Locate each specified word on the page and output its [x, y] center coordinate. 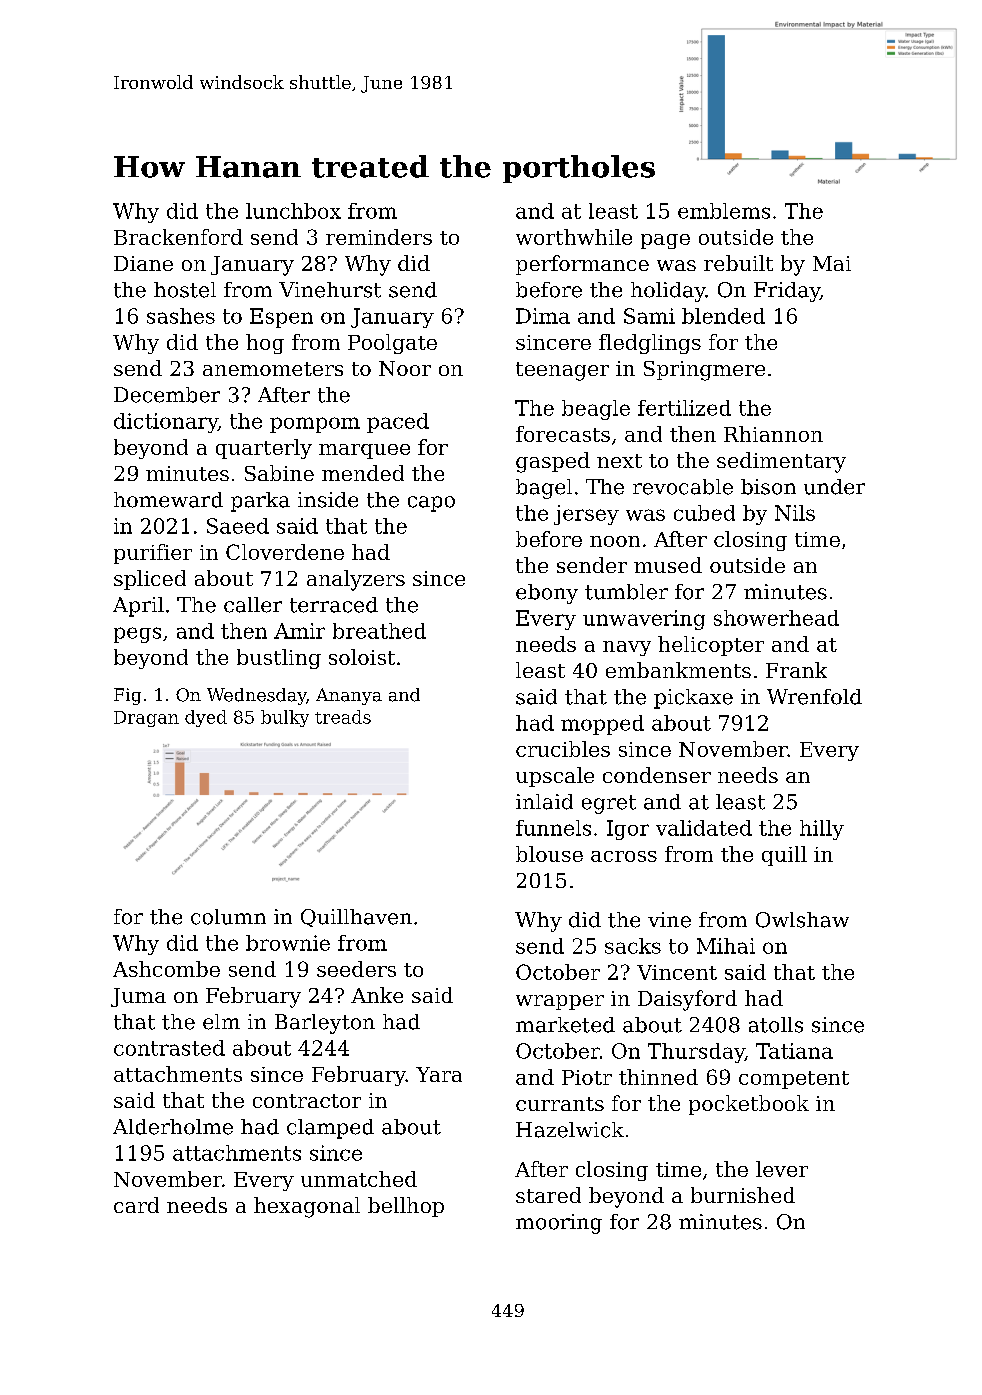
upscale [555, 777]
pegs [137, 635]
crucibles [563, 749]
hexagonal [307, 1207]
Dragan [146, 719]
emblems [724, 211]
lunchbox [293, 211]
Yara [439, 1074]
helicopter [711, 646]
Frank [796, 670]
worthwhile [574, 237]
